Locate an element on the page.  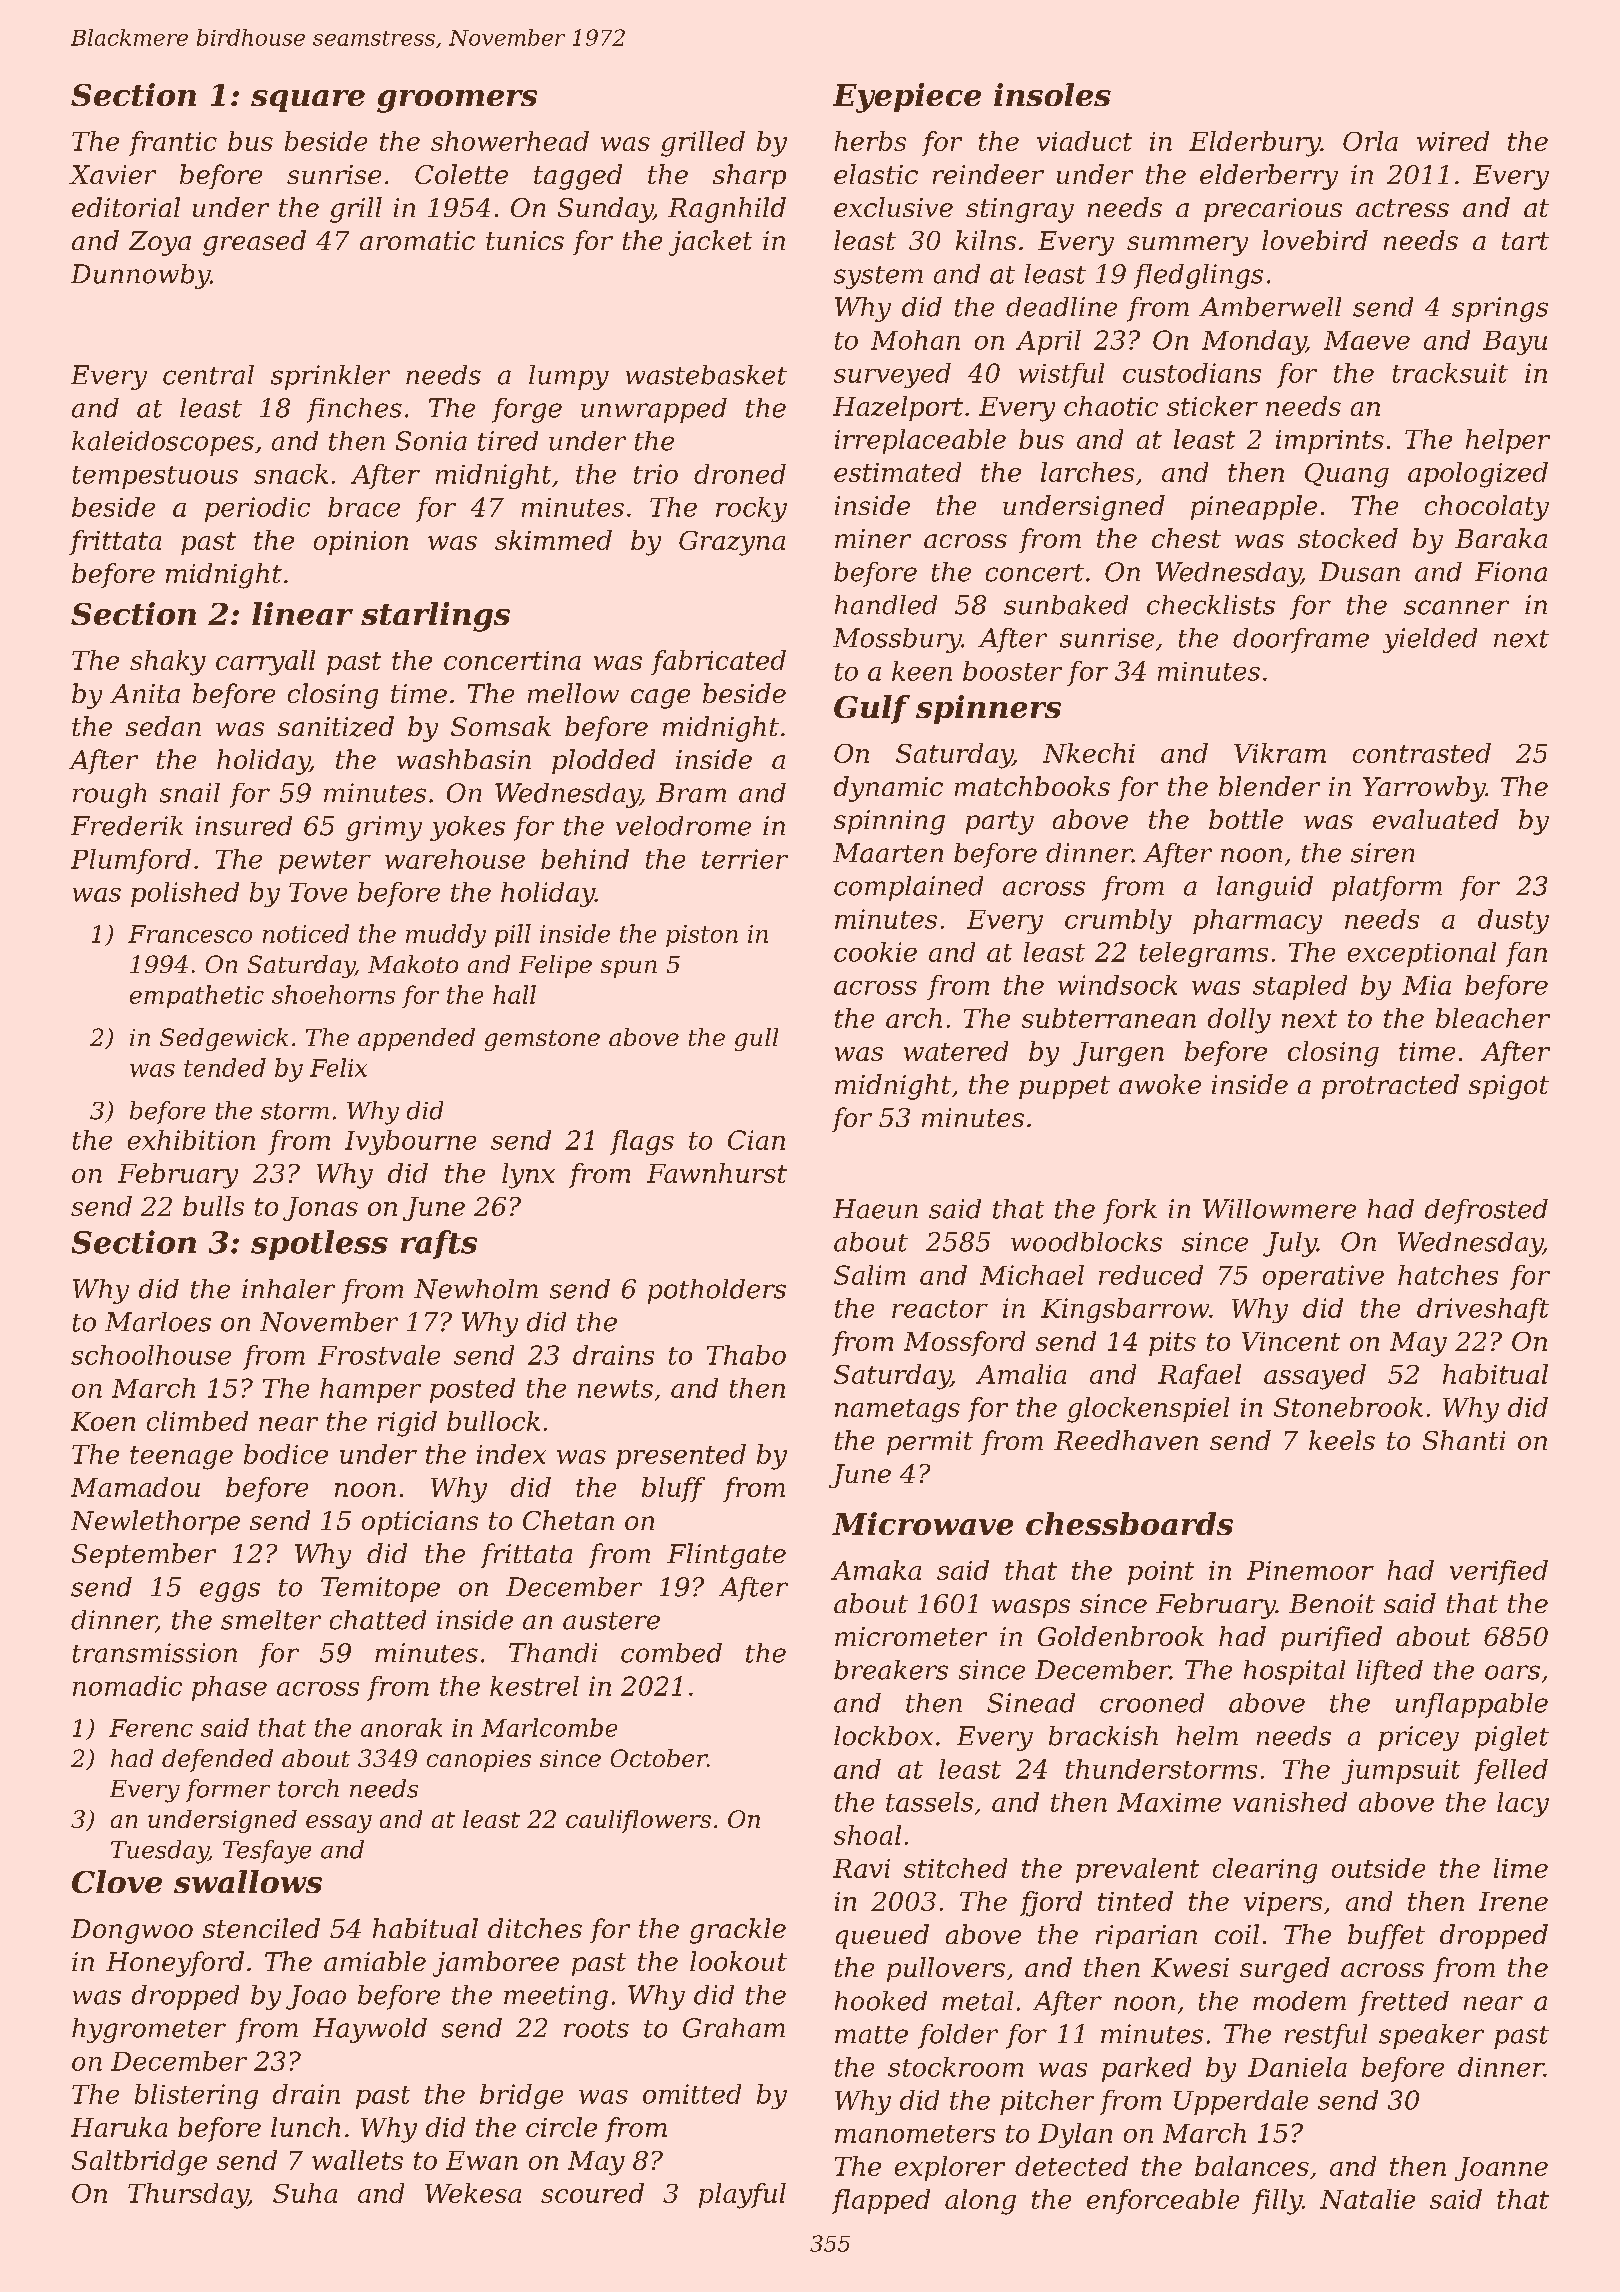
Reedhaven is located at coordinates (1126, 1440).
